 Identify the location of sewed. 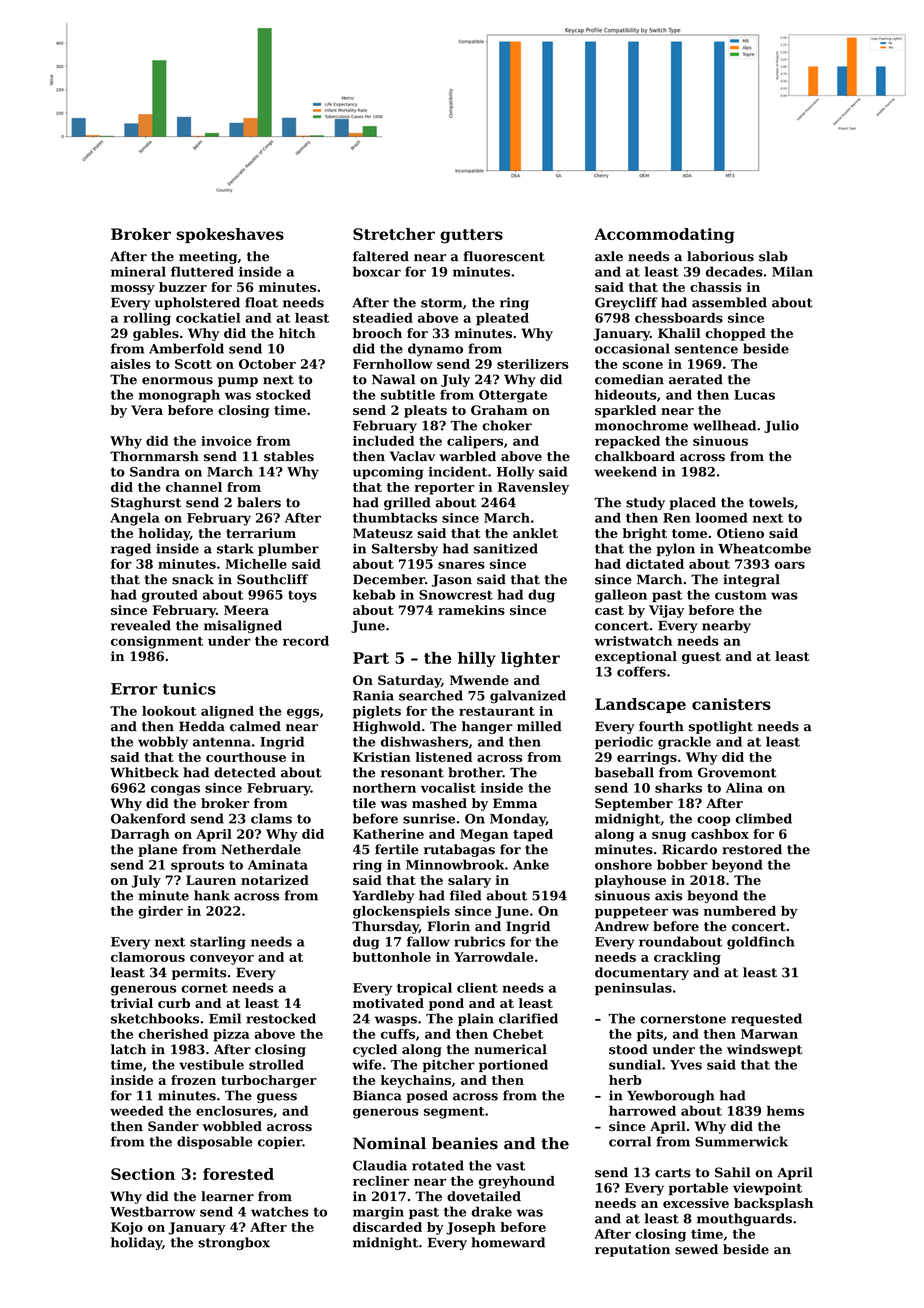
(696, 1249).
